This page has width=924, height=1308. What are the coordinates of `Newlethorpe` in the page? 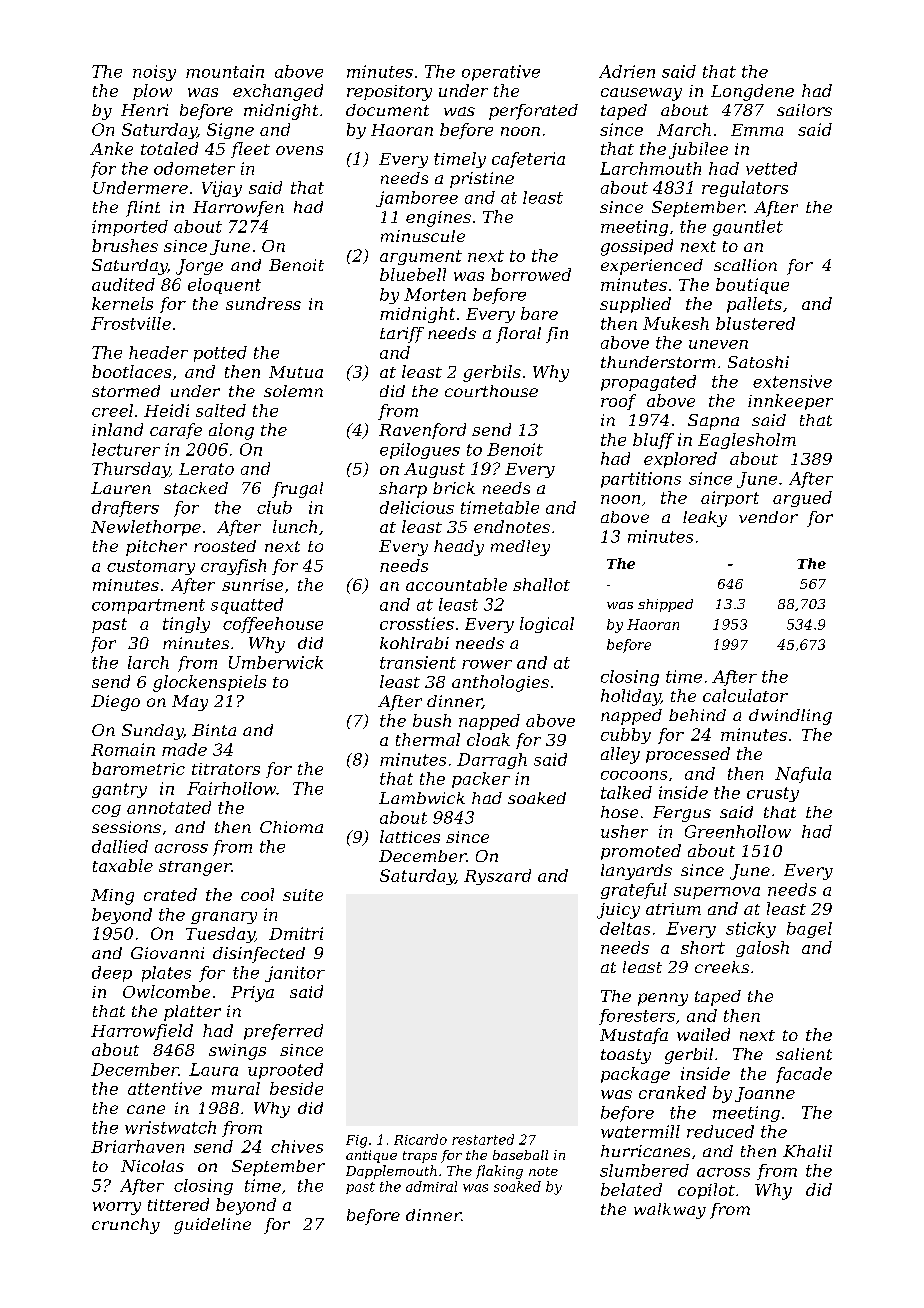 It's located at (146, 528).
